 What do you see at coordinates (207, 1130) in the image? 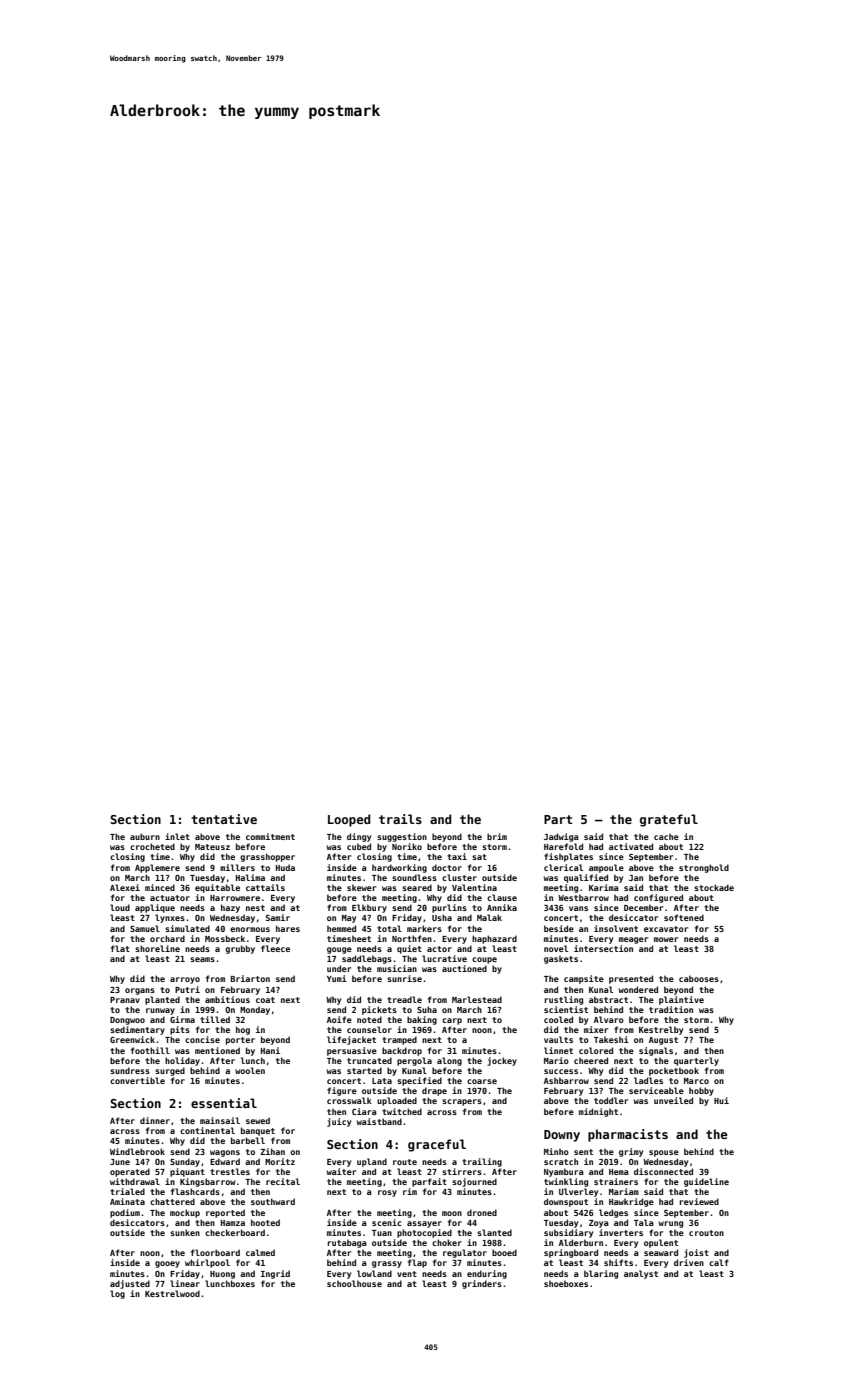
I see `continental` at bounding box center [207, 1130].
